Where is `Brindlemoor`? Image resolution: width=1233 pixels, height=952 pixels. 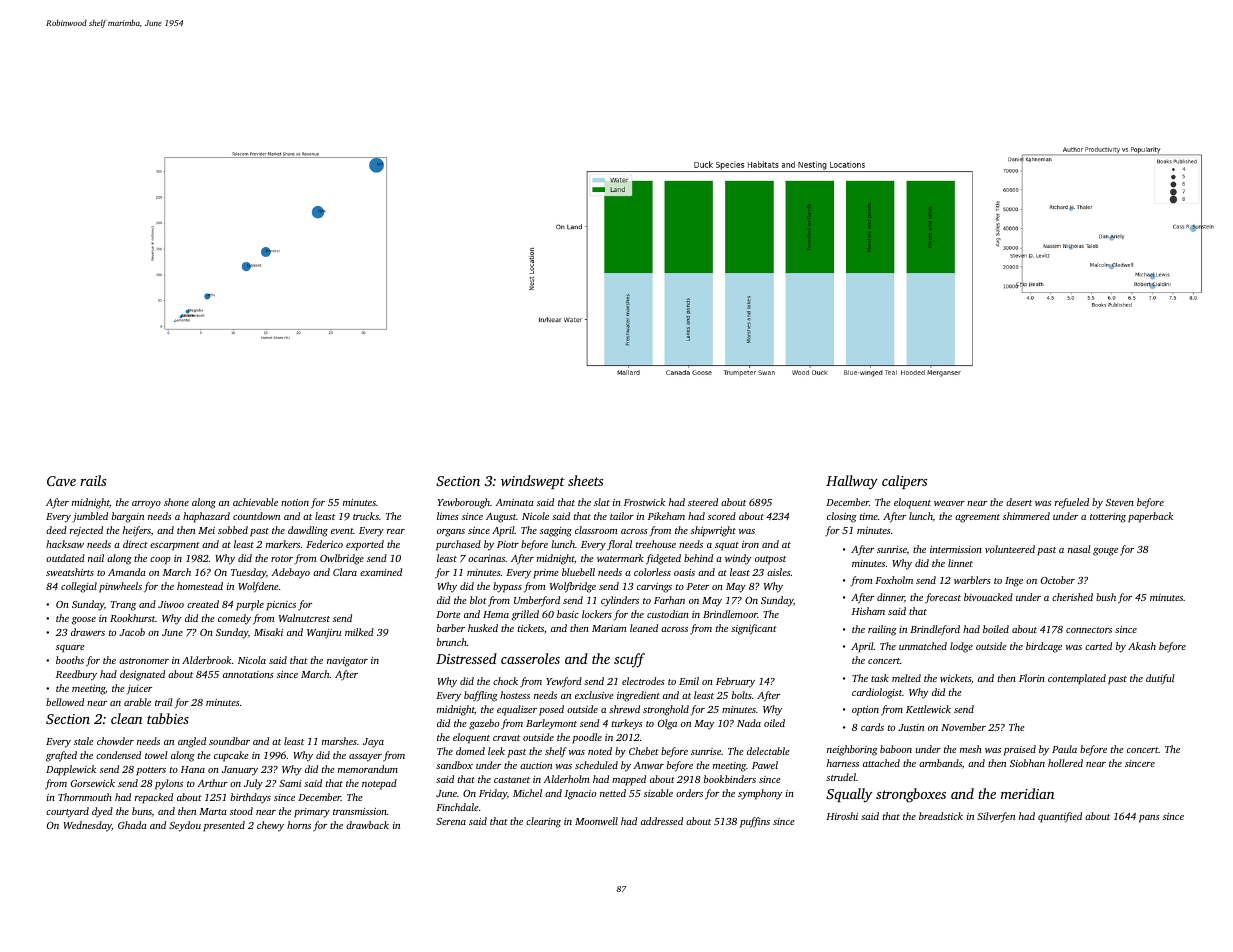
Brindlemoor is located at coordinates (730, 614).
